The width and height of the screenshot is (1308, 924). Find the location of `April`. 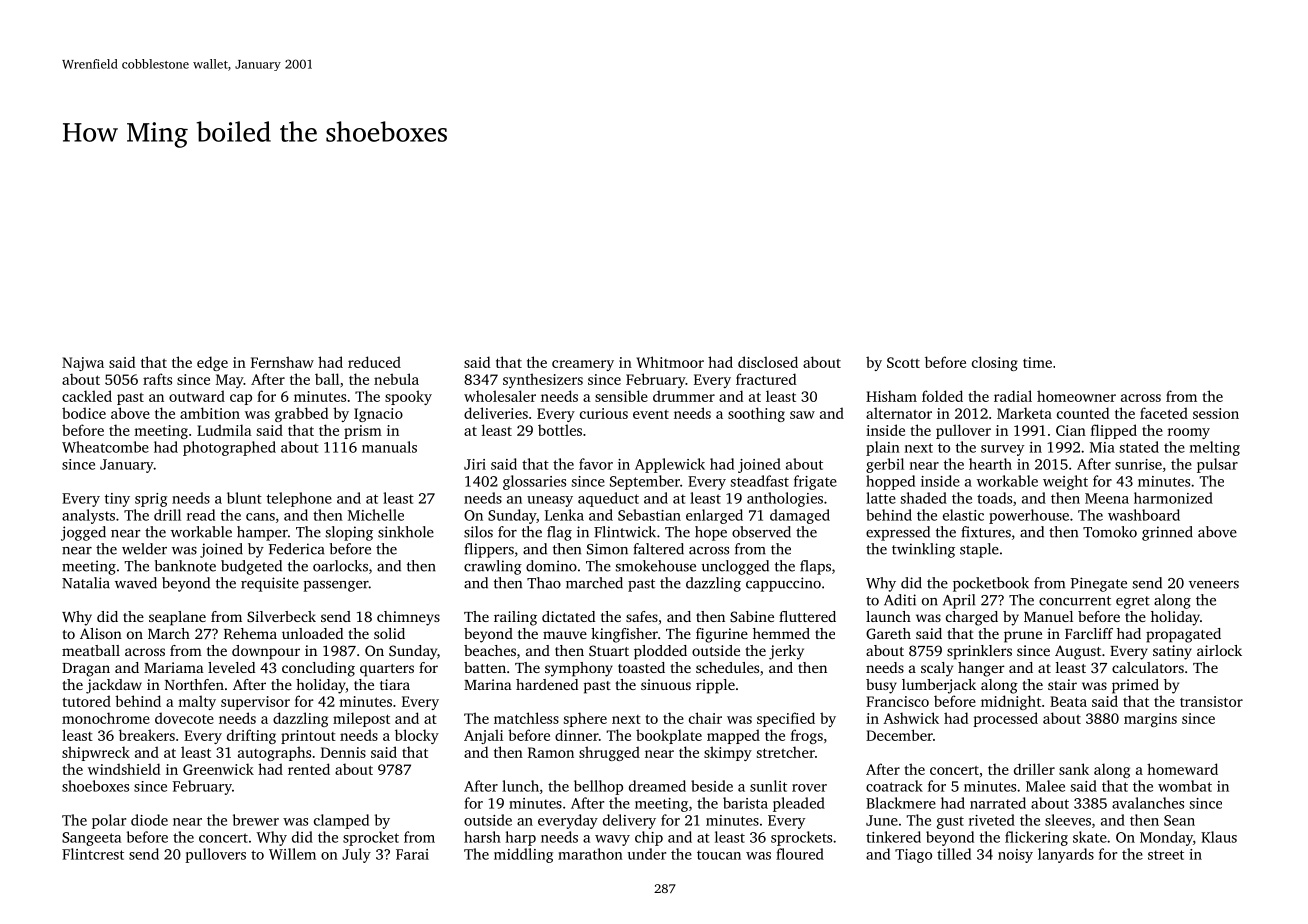

April is located at coordinates (959, 601).
